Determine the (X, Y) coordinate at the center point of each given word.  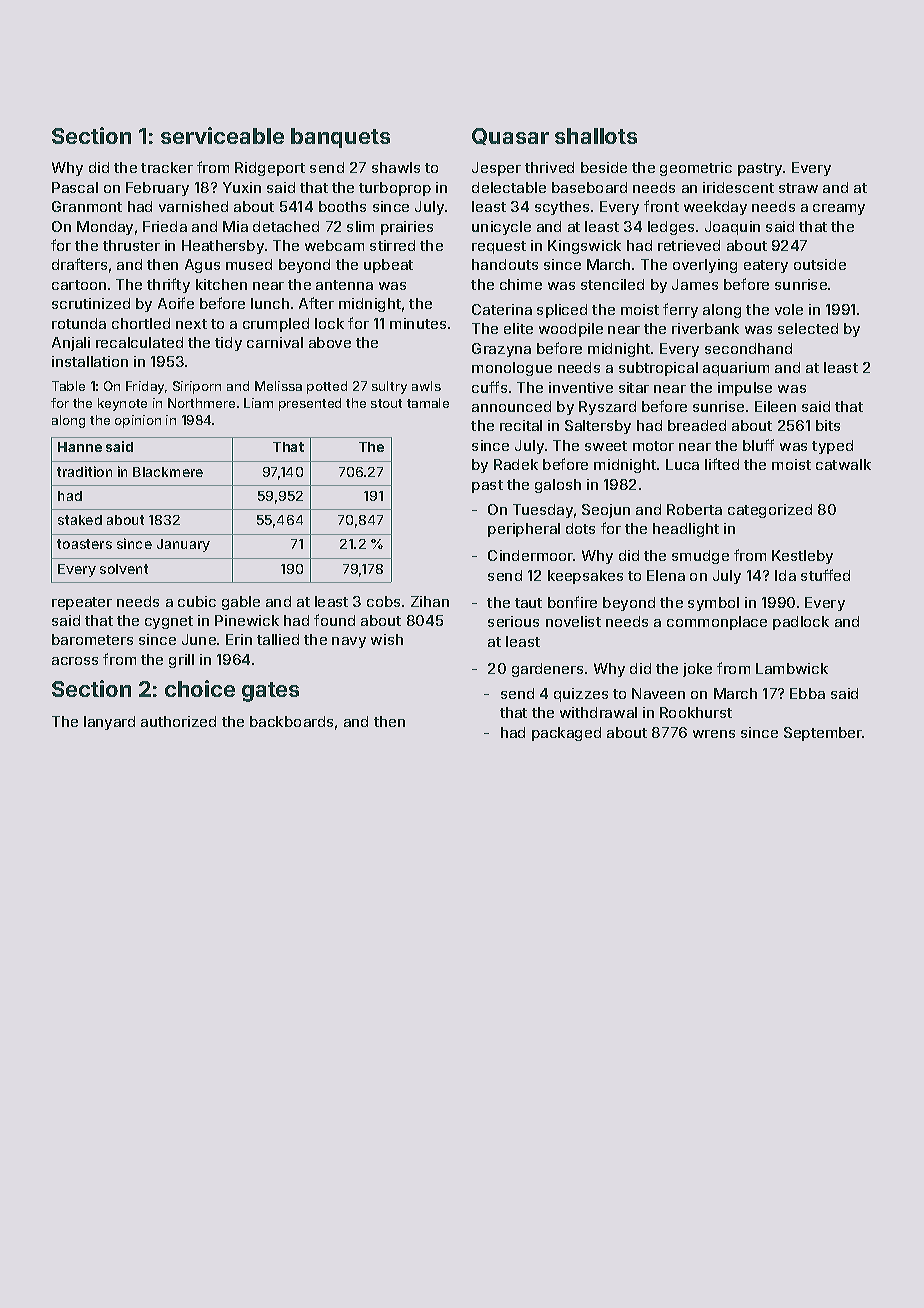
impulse (745, 389)
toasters (84, 544)
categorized (770, 511)
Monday (105, 228)
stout (386, 403)
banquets (340, 138)
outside (820, 264)
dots (580, 528)
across (75, 661)
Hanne (80, 447)
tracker (167, 167)
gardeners (547, 670)
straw (798, 188)
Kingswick (584, 247)
